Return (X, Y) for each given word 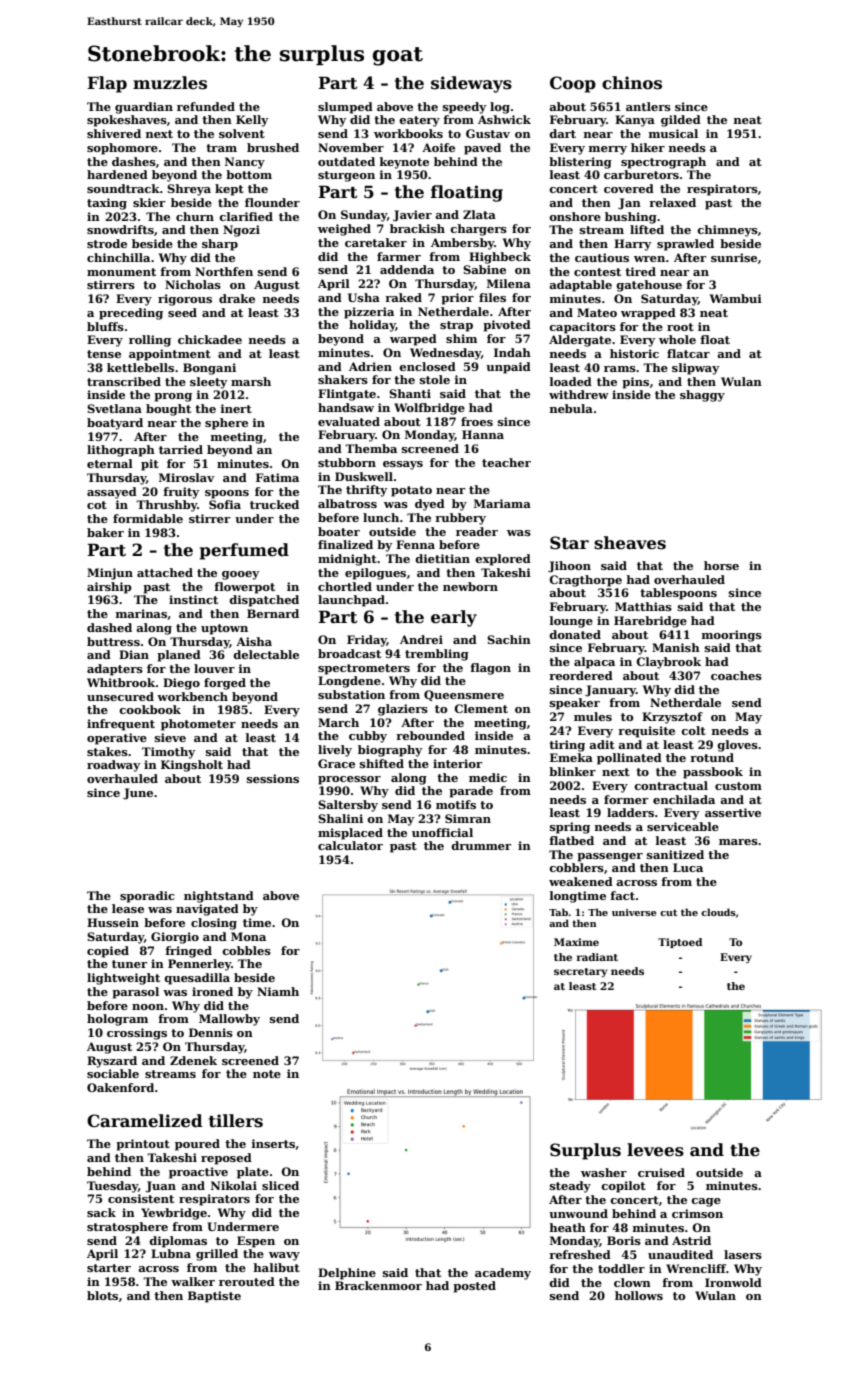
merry (608, 150)
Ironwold (733, 1282)
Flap (107, 84)
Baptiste (214, 1297)
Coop (573, 84)
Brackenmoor (378, 1285)
